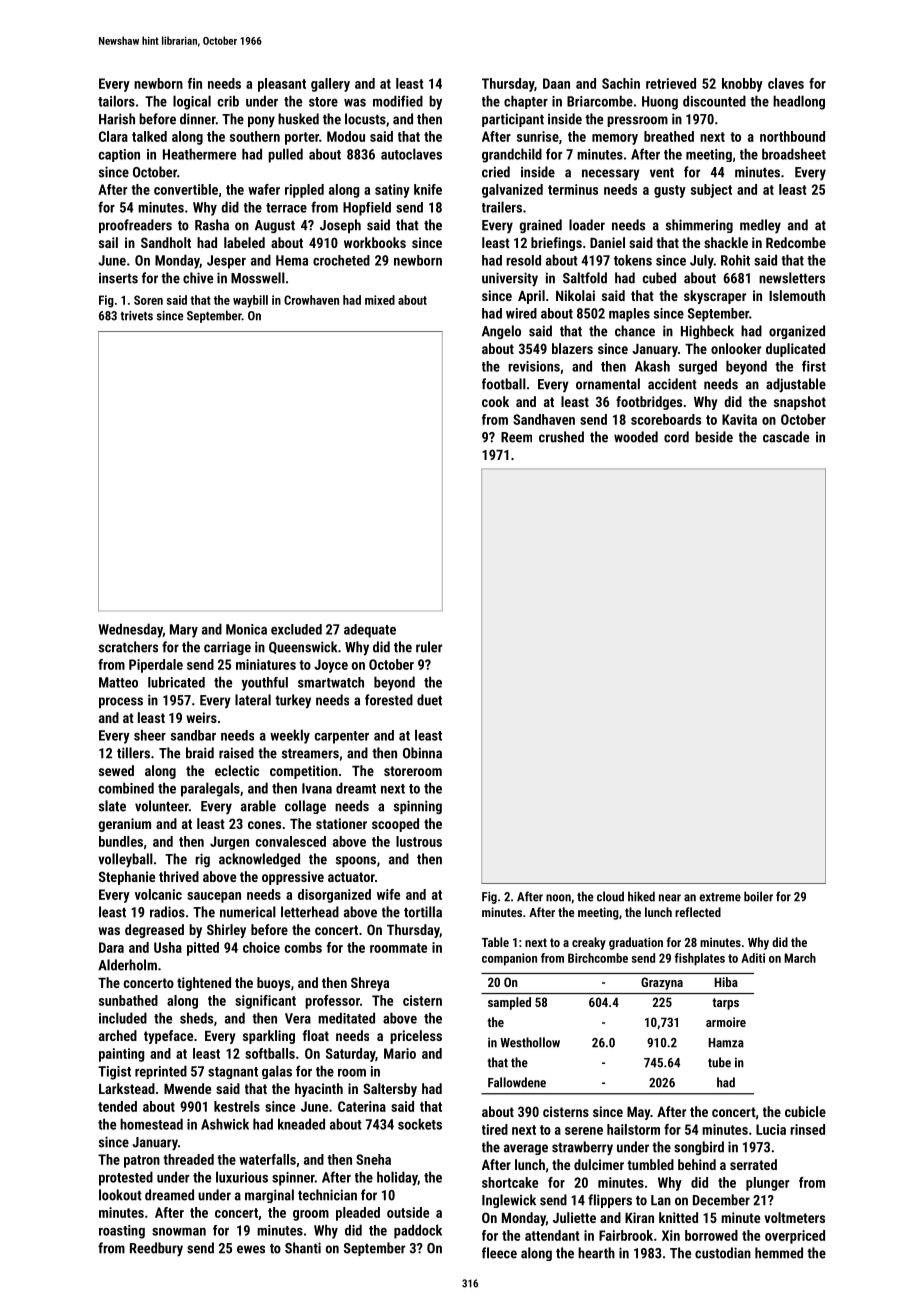 This image has height=1308, width=924. Describe the element at coordinates (156, 1249) in the image. I see `Reedbury` at that location.
